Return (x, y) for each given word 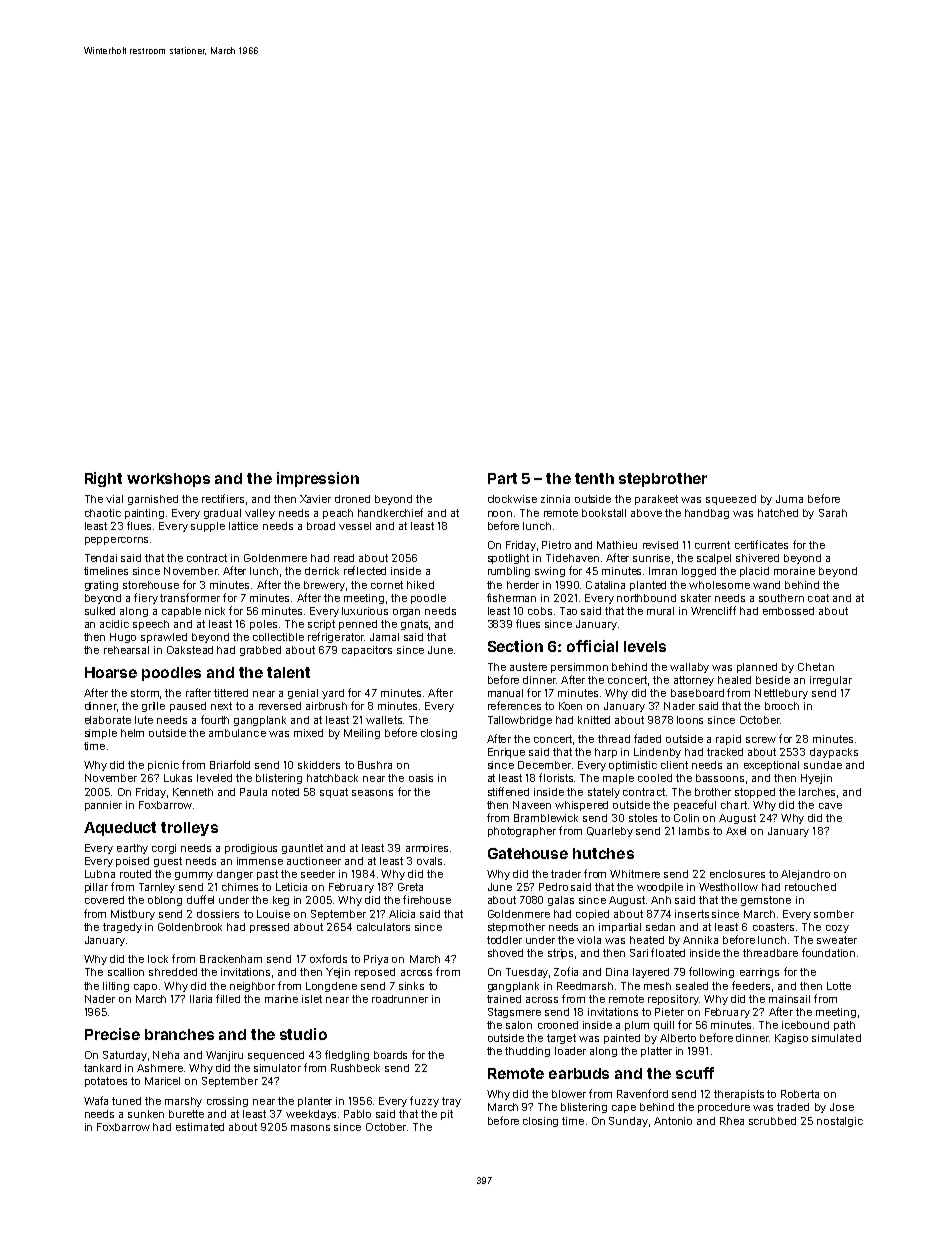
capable (181, 612)
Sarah (833, 513)
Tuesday (527, 973)
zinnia (555, 499)
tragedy (122, 928)
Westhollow (728, 887)
